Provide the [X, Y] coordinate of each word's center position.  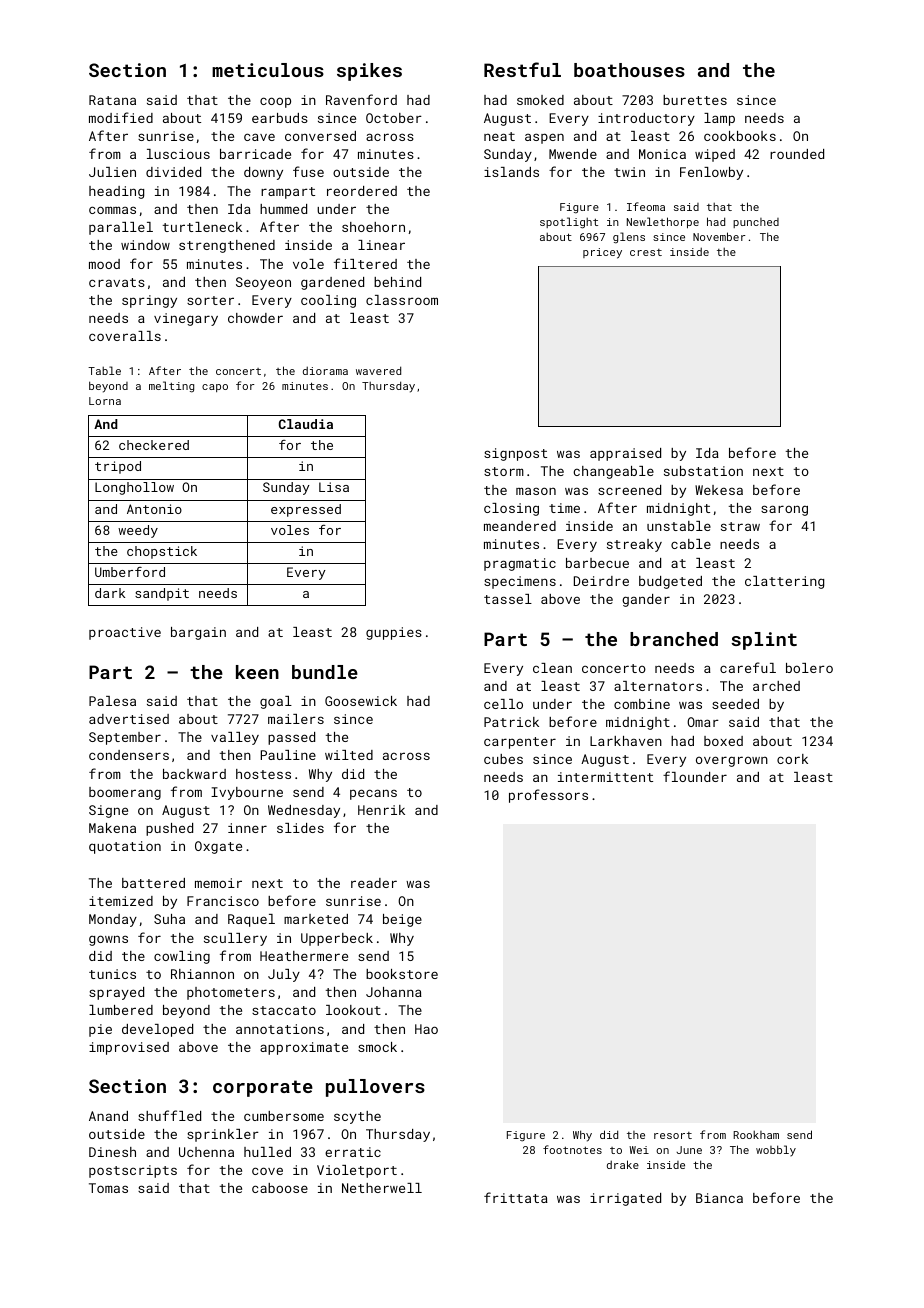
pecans [373, 794]
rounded [797, 154]
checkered [154, 445]
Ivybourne [247, 793]
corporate [263, 1088]
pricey [602, 253]
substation [703, 471]
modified [121, 117]
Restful [522, 69]
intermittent [605, 777]
